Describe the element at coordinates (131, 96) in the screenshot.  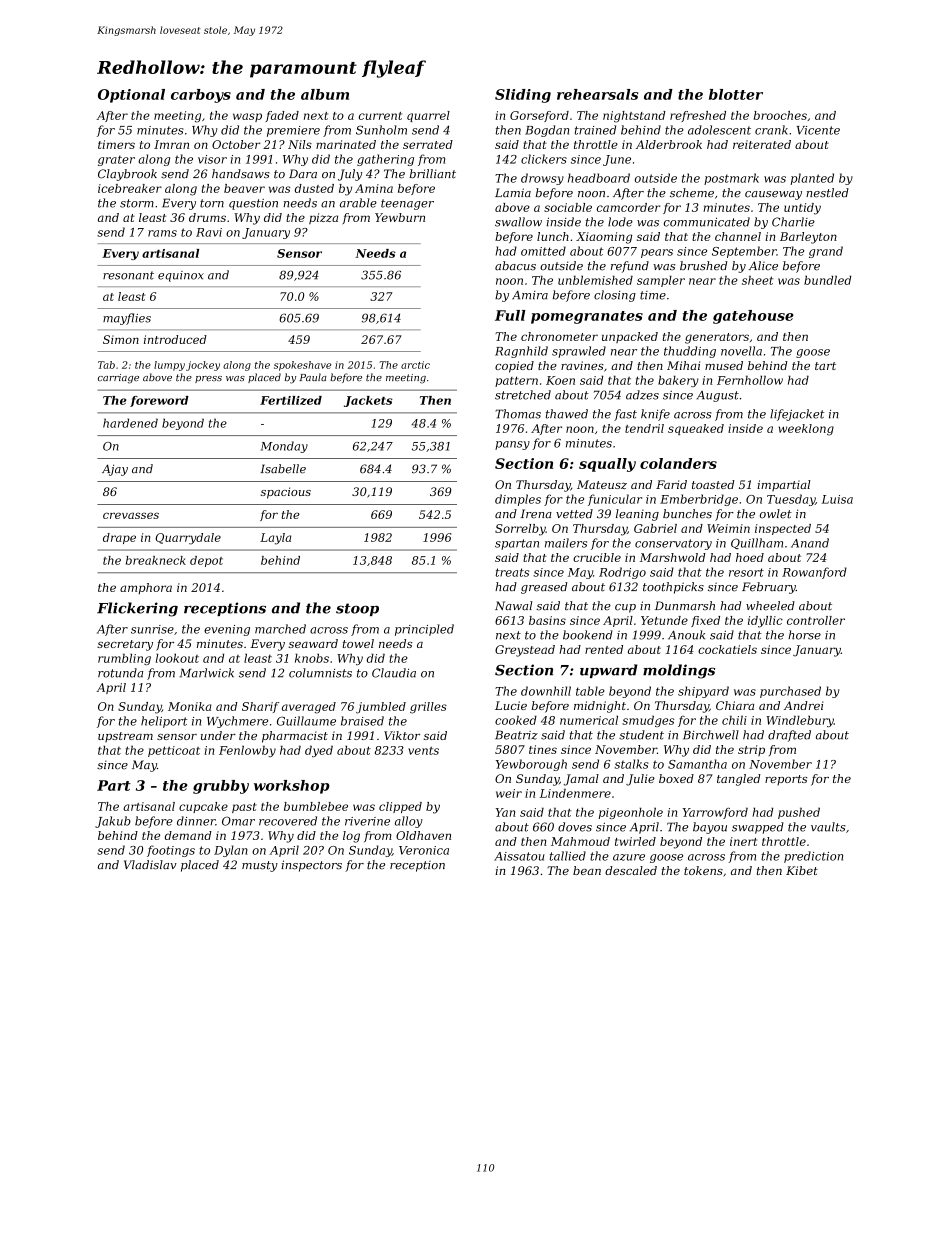
I see `Optional` at that location.
